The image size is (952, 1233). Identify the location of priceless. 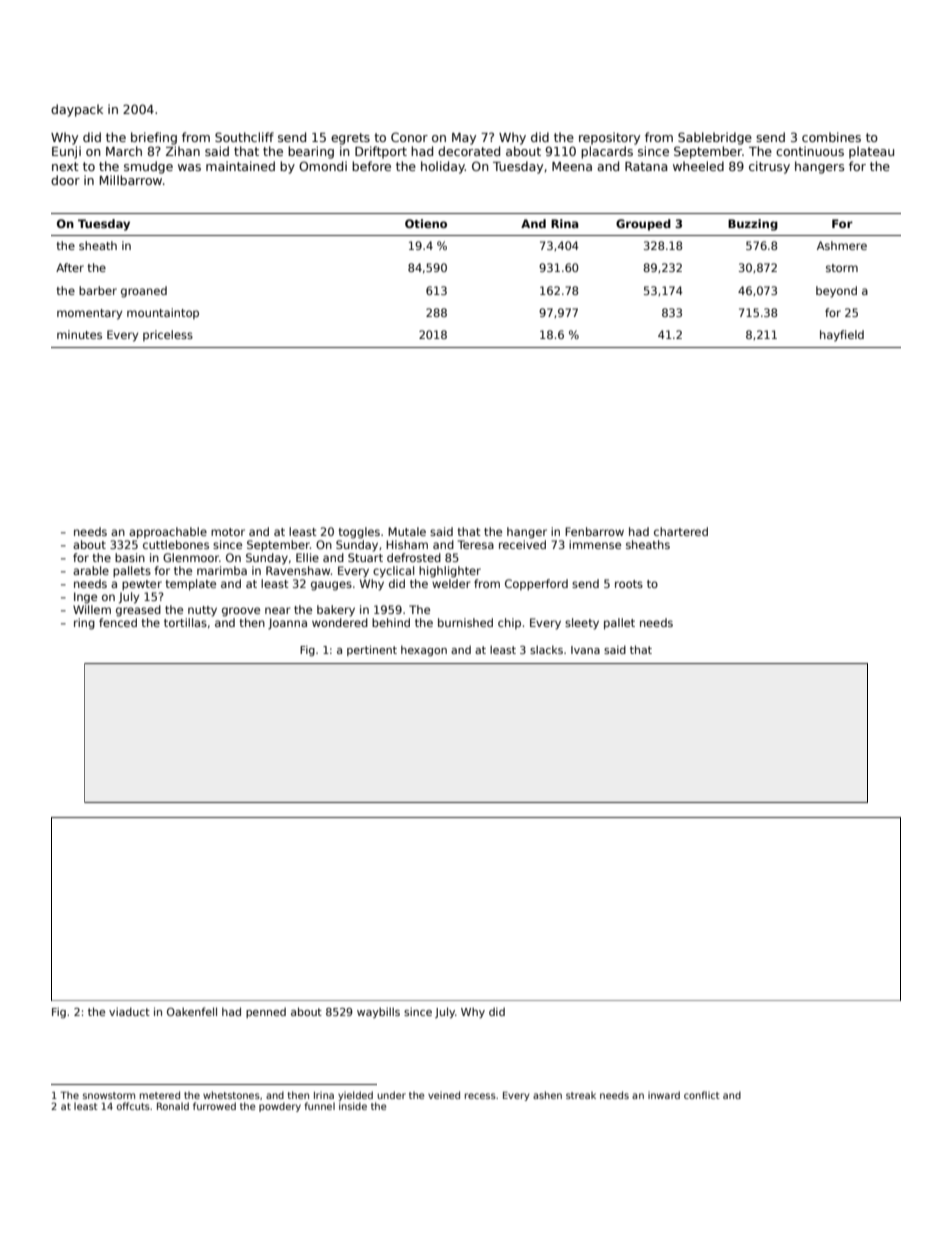
(168, 335).
